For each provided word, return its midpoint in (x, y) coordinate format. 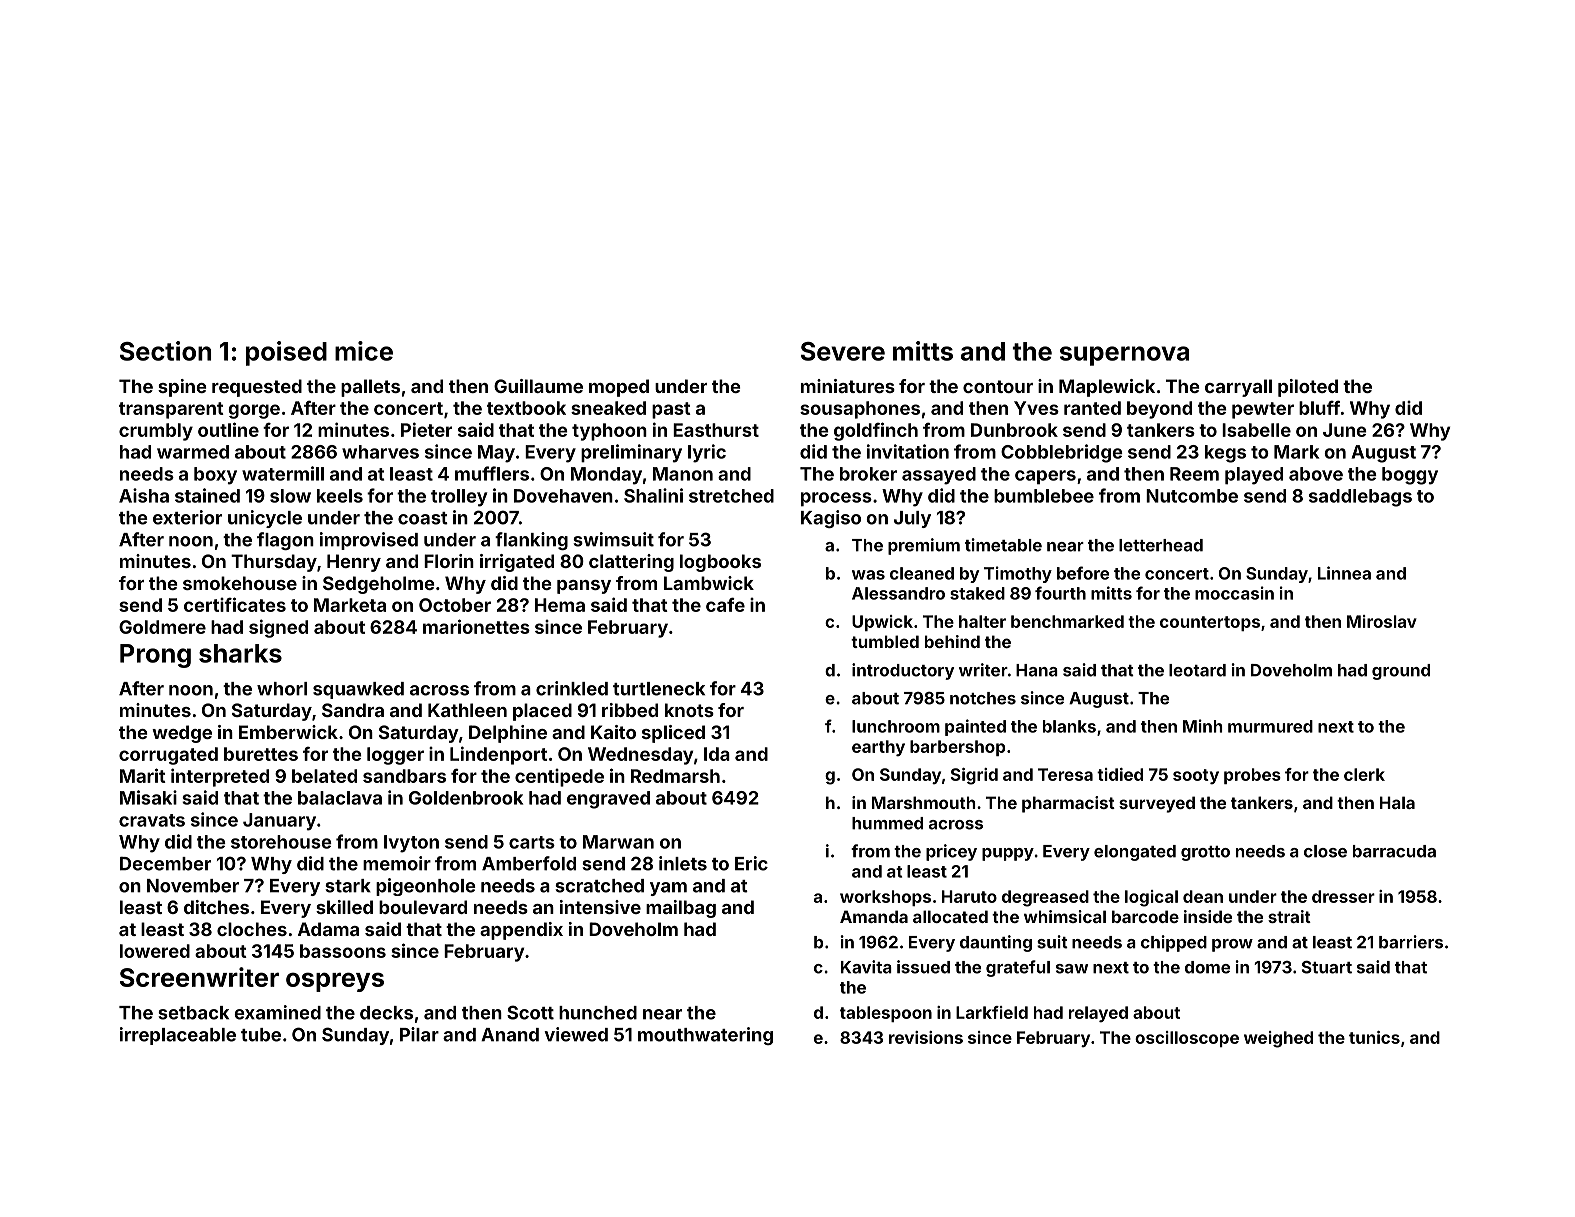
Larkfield (992, 1012)
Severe (843, 351)
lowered (155, 951)
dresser (1343, 896)
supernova (1124, 356)
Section (165, 351)
